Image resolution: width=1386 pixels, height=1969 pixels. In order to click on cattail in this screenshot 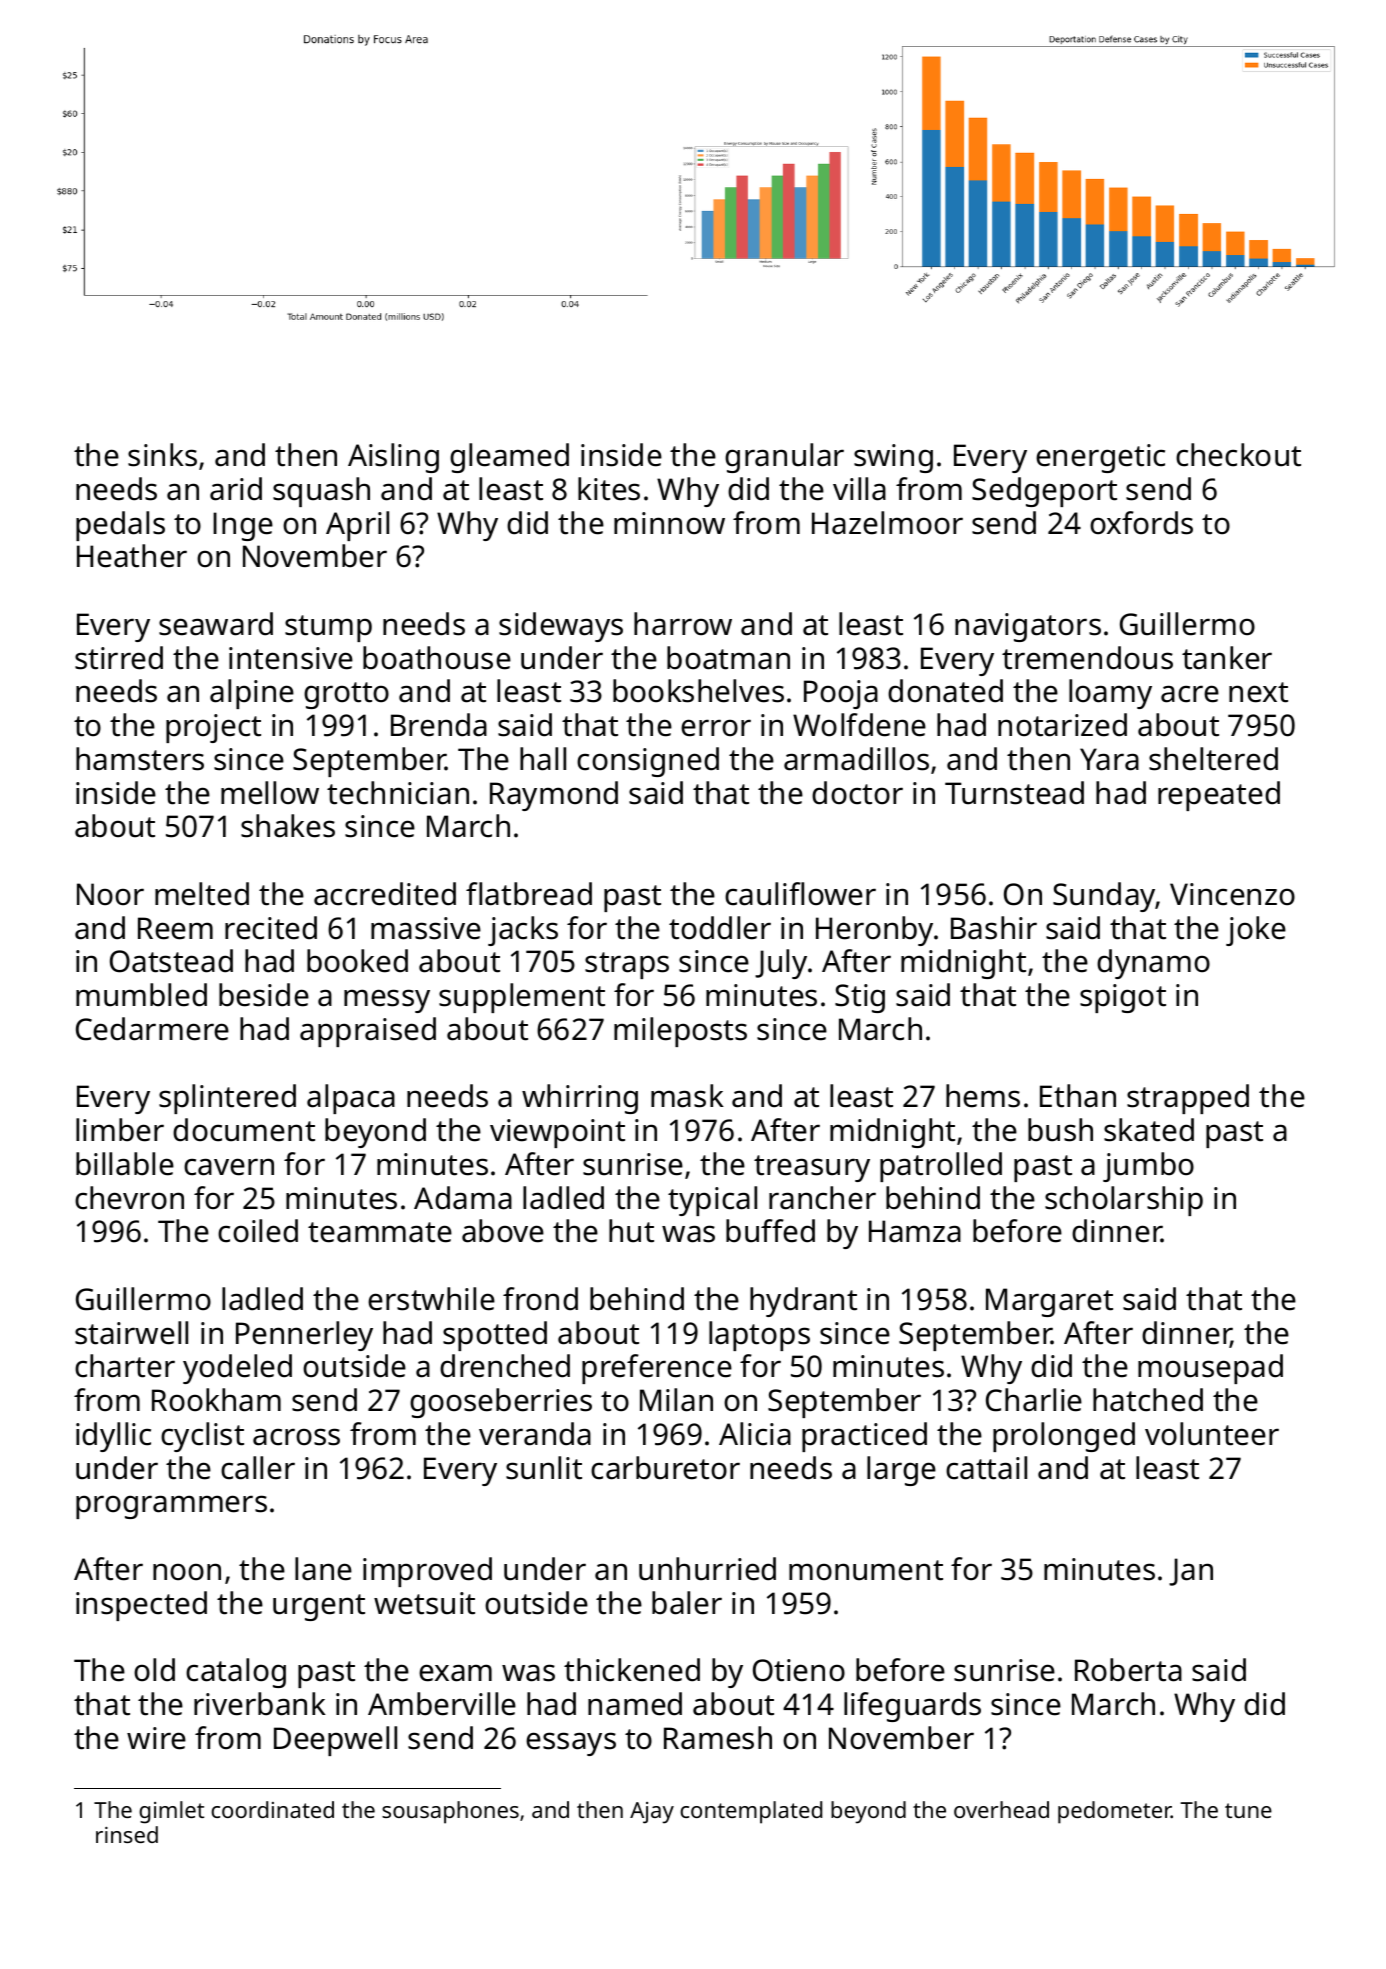, I will do `click(986, 1468)`.
